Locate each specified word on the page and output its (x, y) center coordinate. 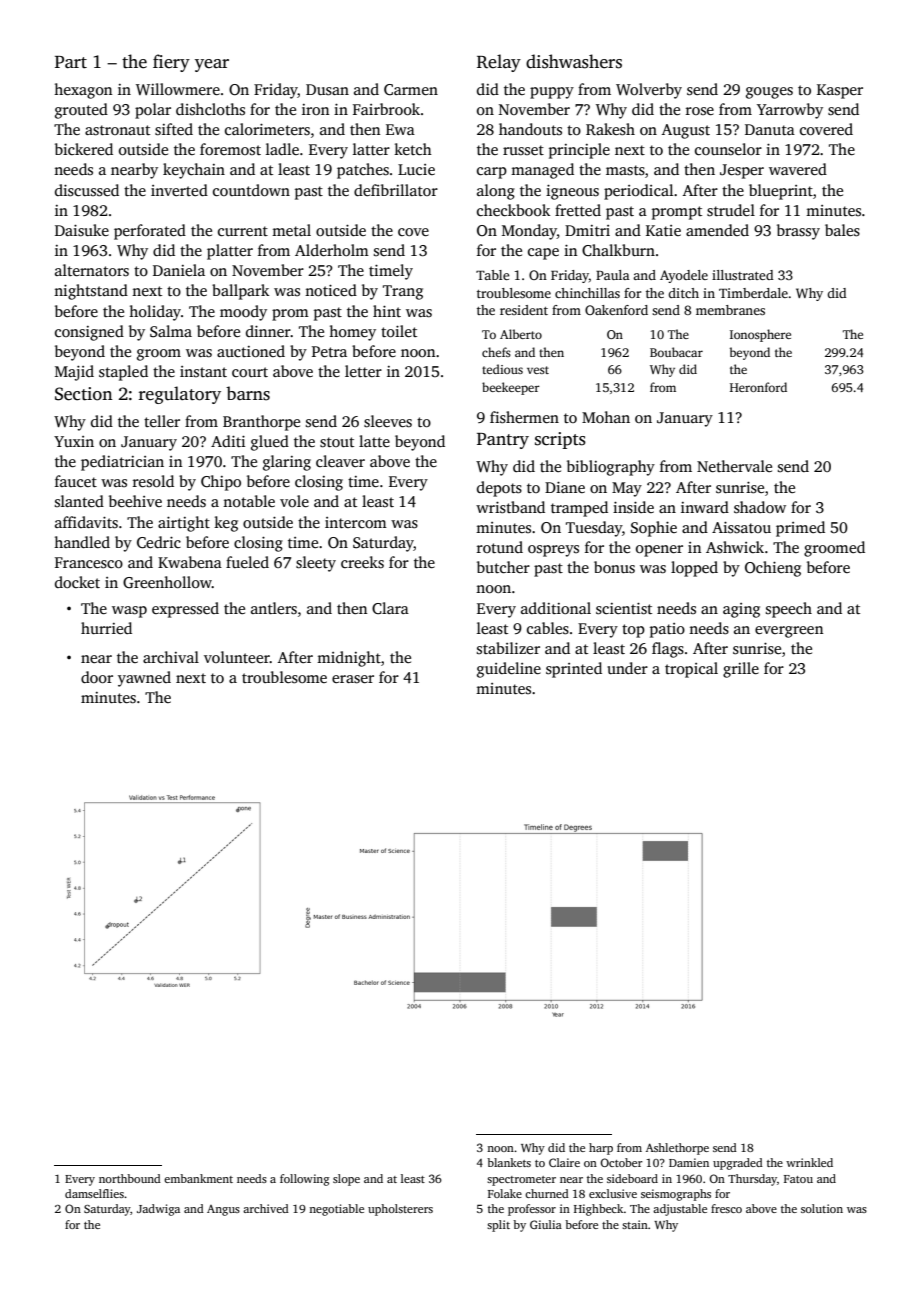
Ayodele (684, 276)
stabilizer (508, 648)
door (97, 677)
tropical (691, 670)
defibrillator (396, 190)
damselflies (94, 1193)
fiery (171, 63)
